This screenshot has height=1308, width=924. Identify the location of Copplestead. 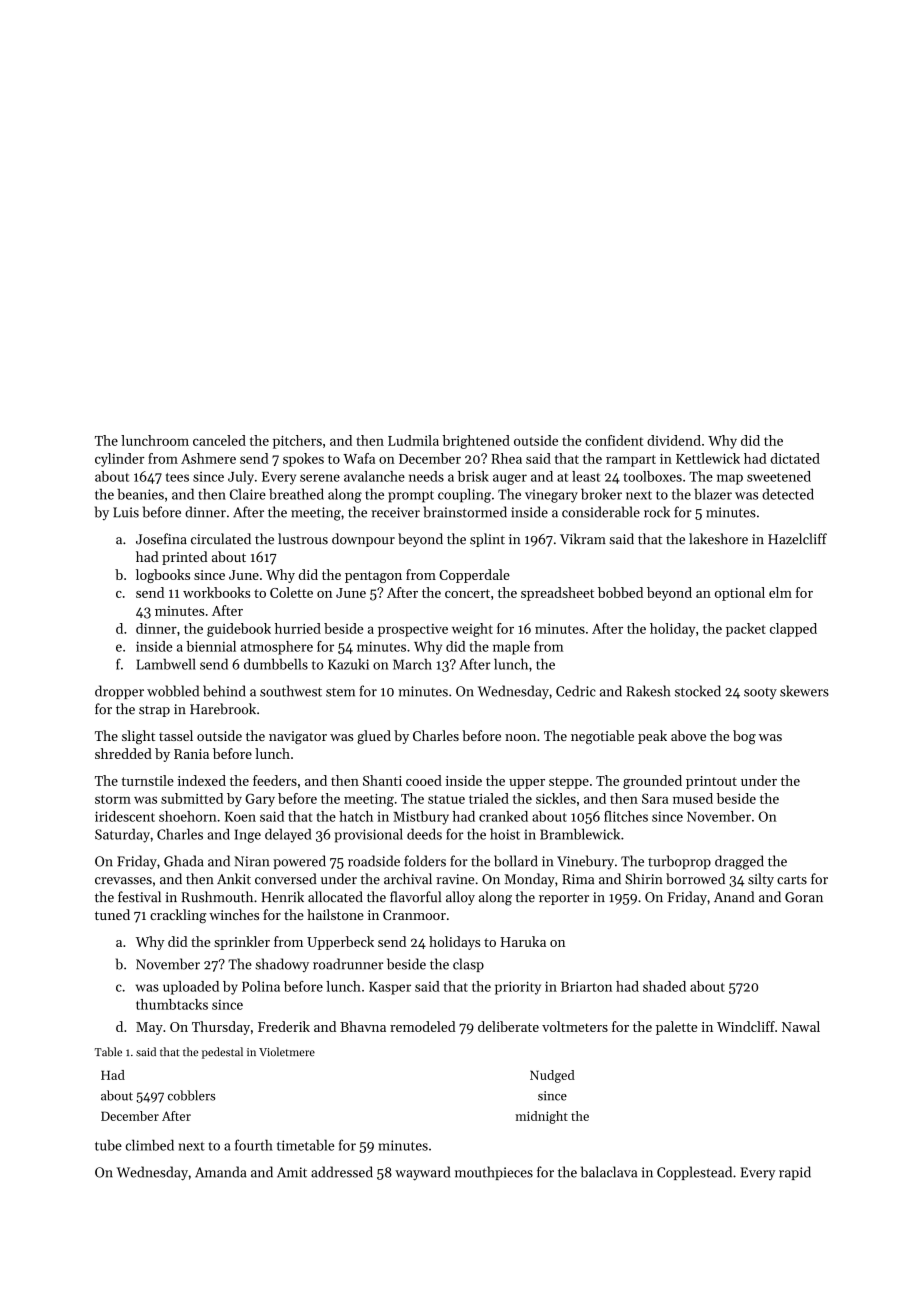
(694, 1173).
